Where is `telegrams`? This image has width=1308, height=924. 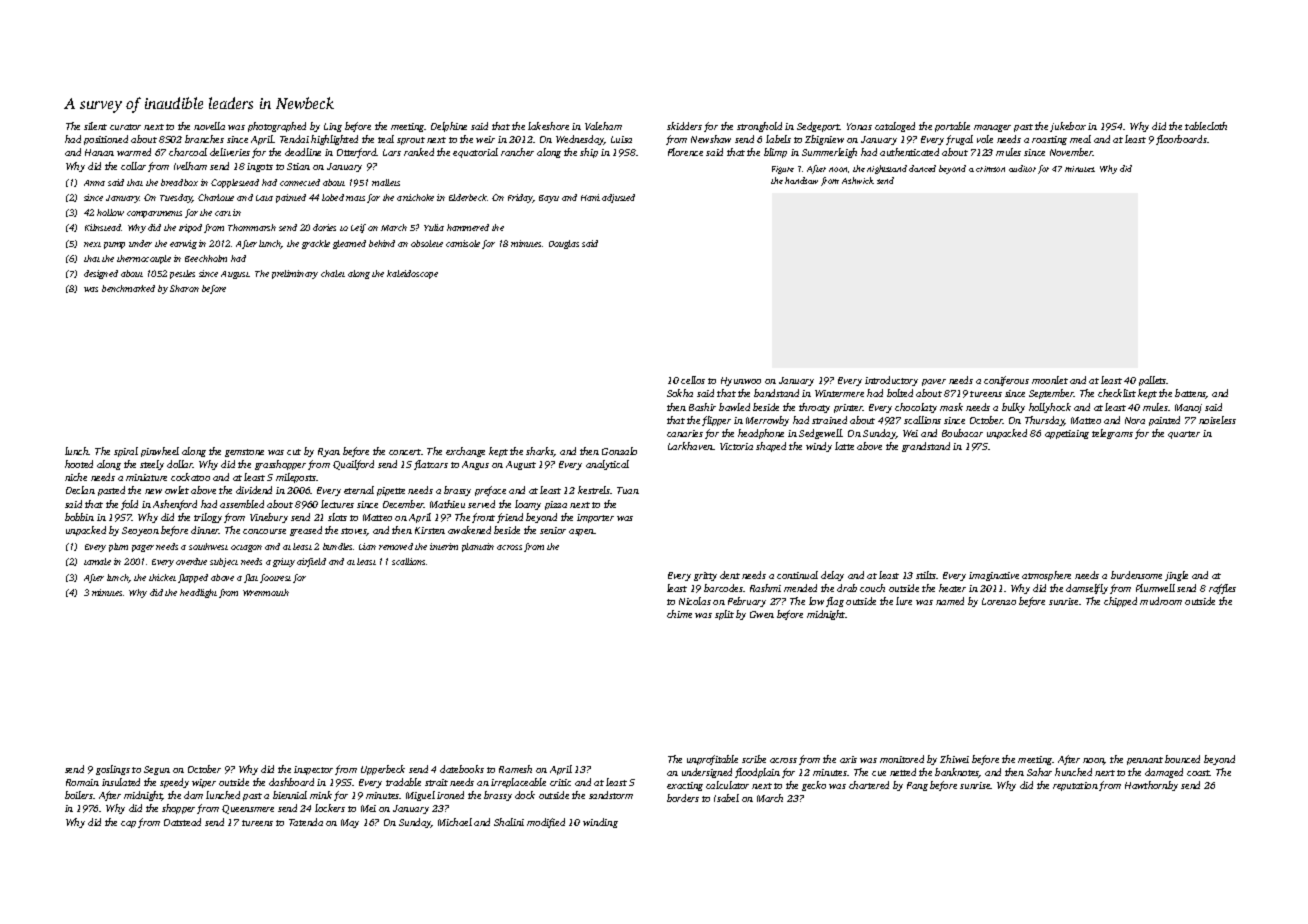
telegrams is located at coordinates (1112, 434).
